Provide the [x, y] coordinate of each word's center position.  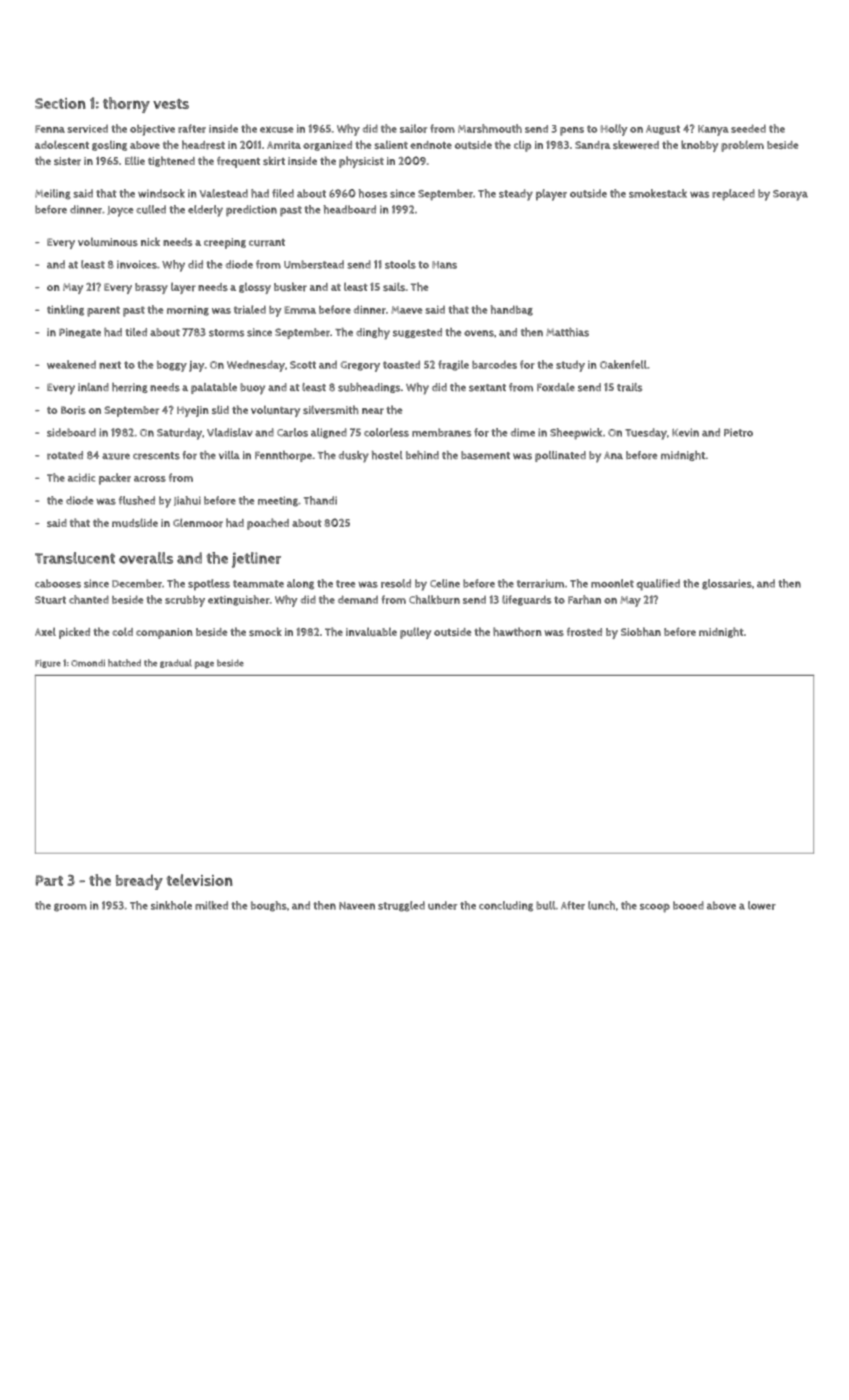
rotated [65, 455]
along [300, 584]
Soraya [790, 195]
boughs [269, 906]
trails [629, 387]
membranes [441, 432]
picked [74, 633]
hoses [373, 193]
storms [226, 333]
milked [211, 905]
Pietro [738, 432]
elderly [205, 211]
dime [523, 432]
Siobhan [641, 631]
